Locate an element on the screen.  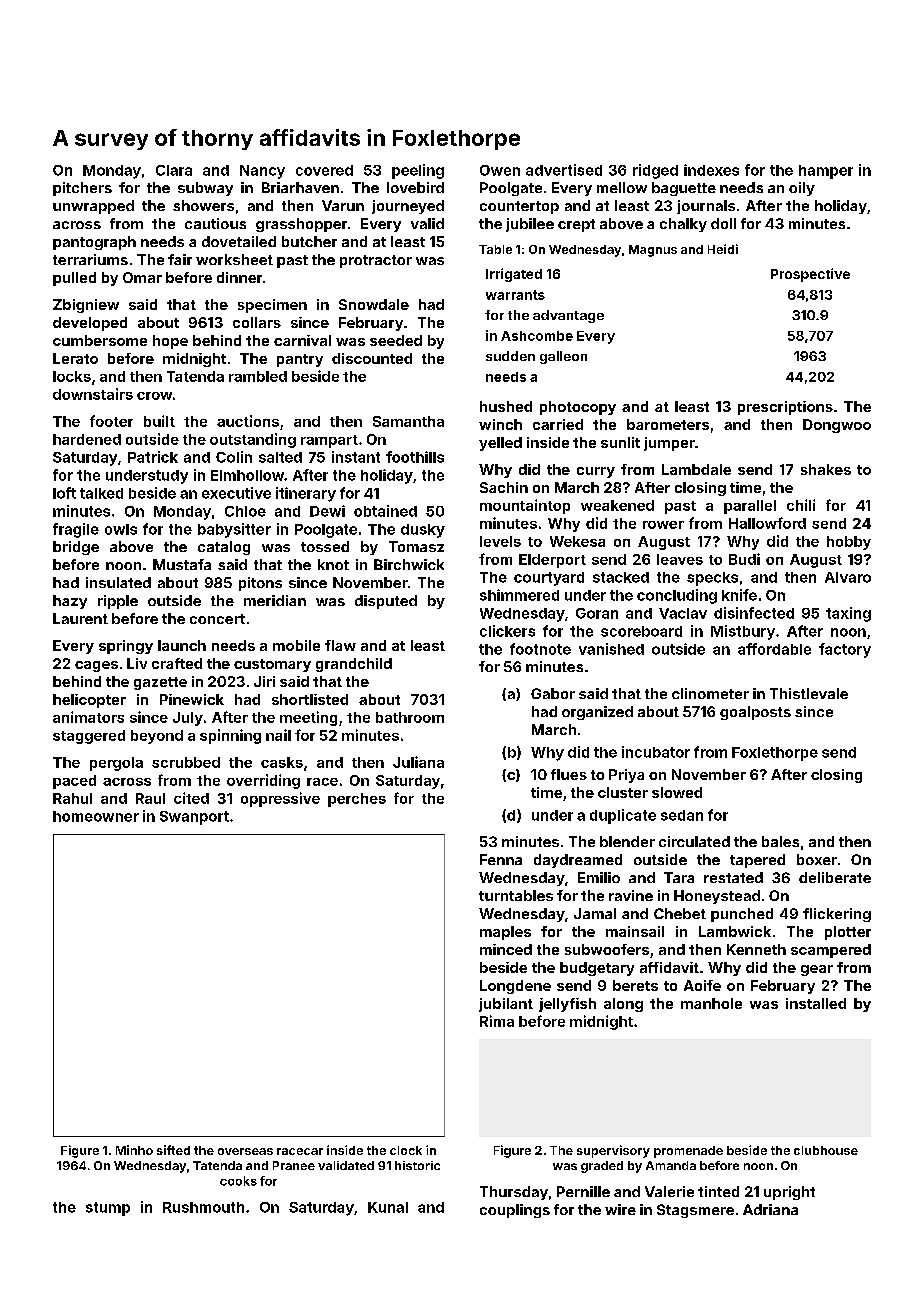
Swanport is located at coordinates (194, 818).
